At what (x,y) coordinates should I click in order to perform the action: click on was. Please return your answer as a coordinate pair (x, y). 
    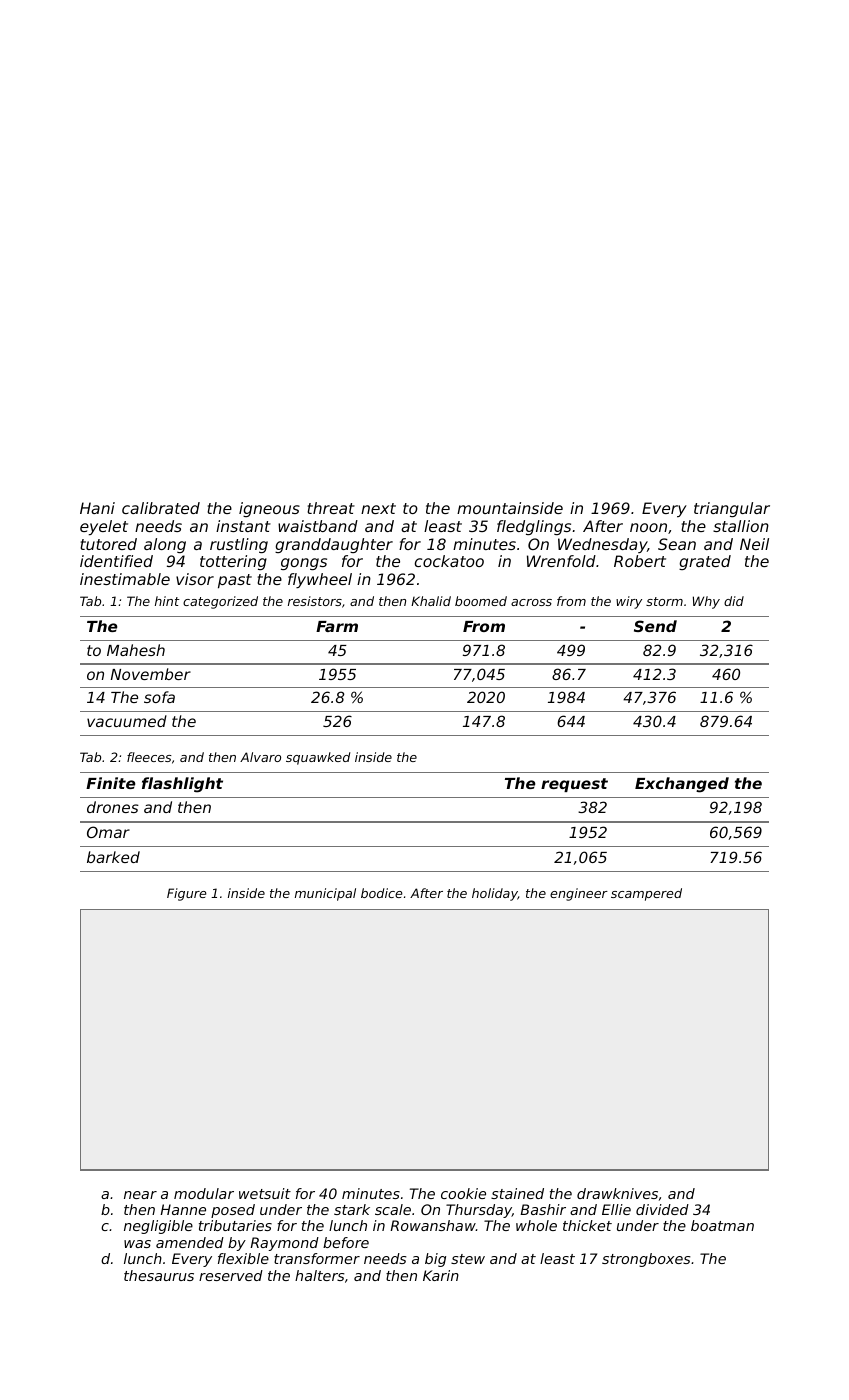
    Looking at the image, I should click on (137, 1244).
